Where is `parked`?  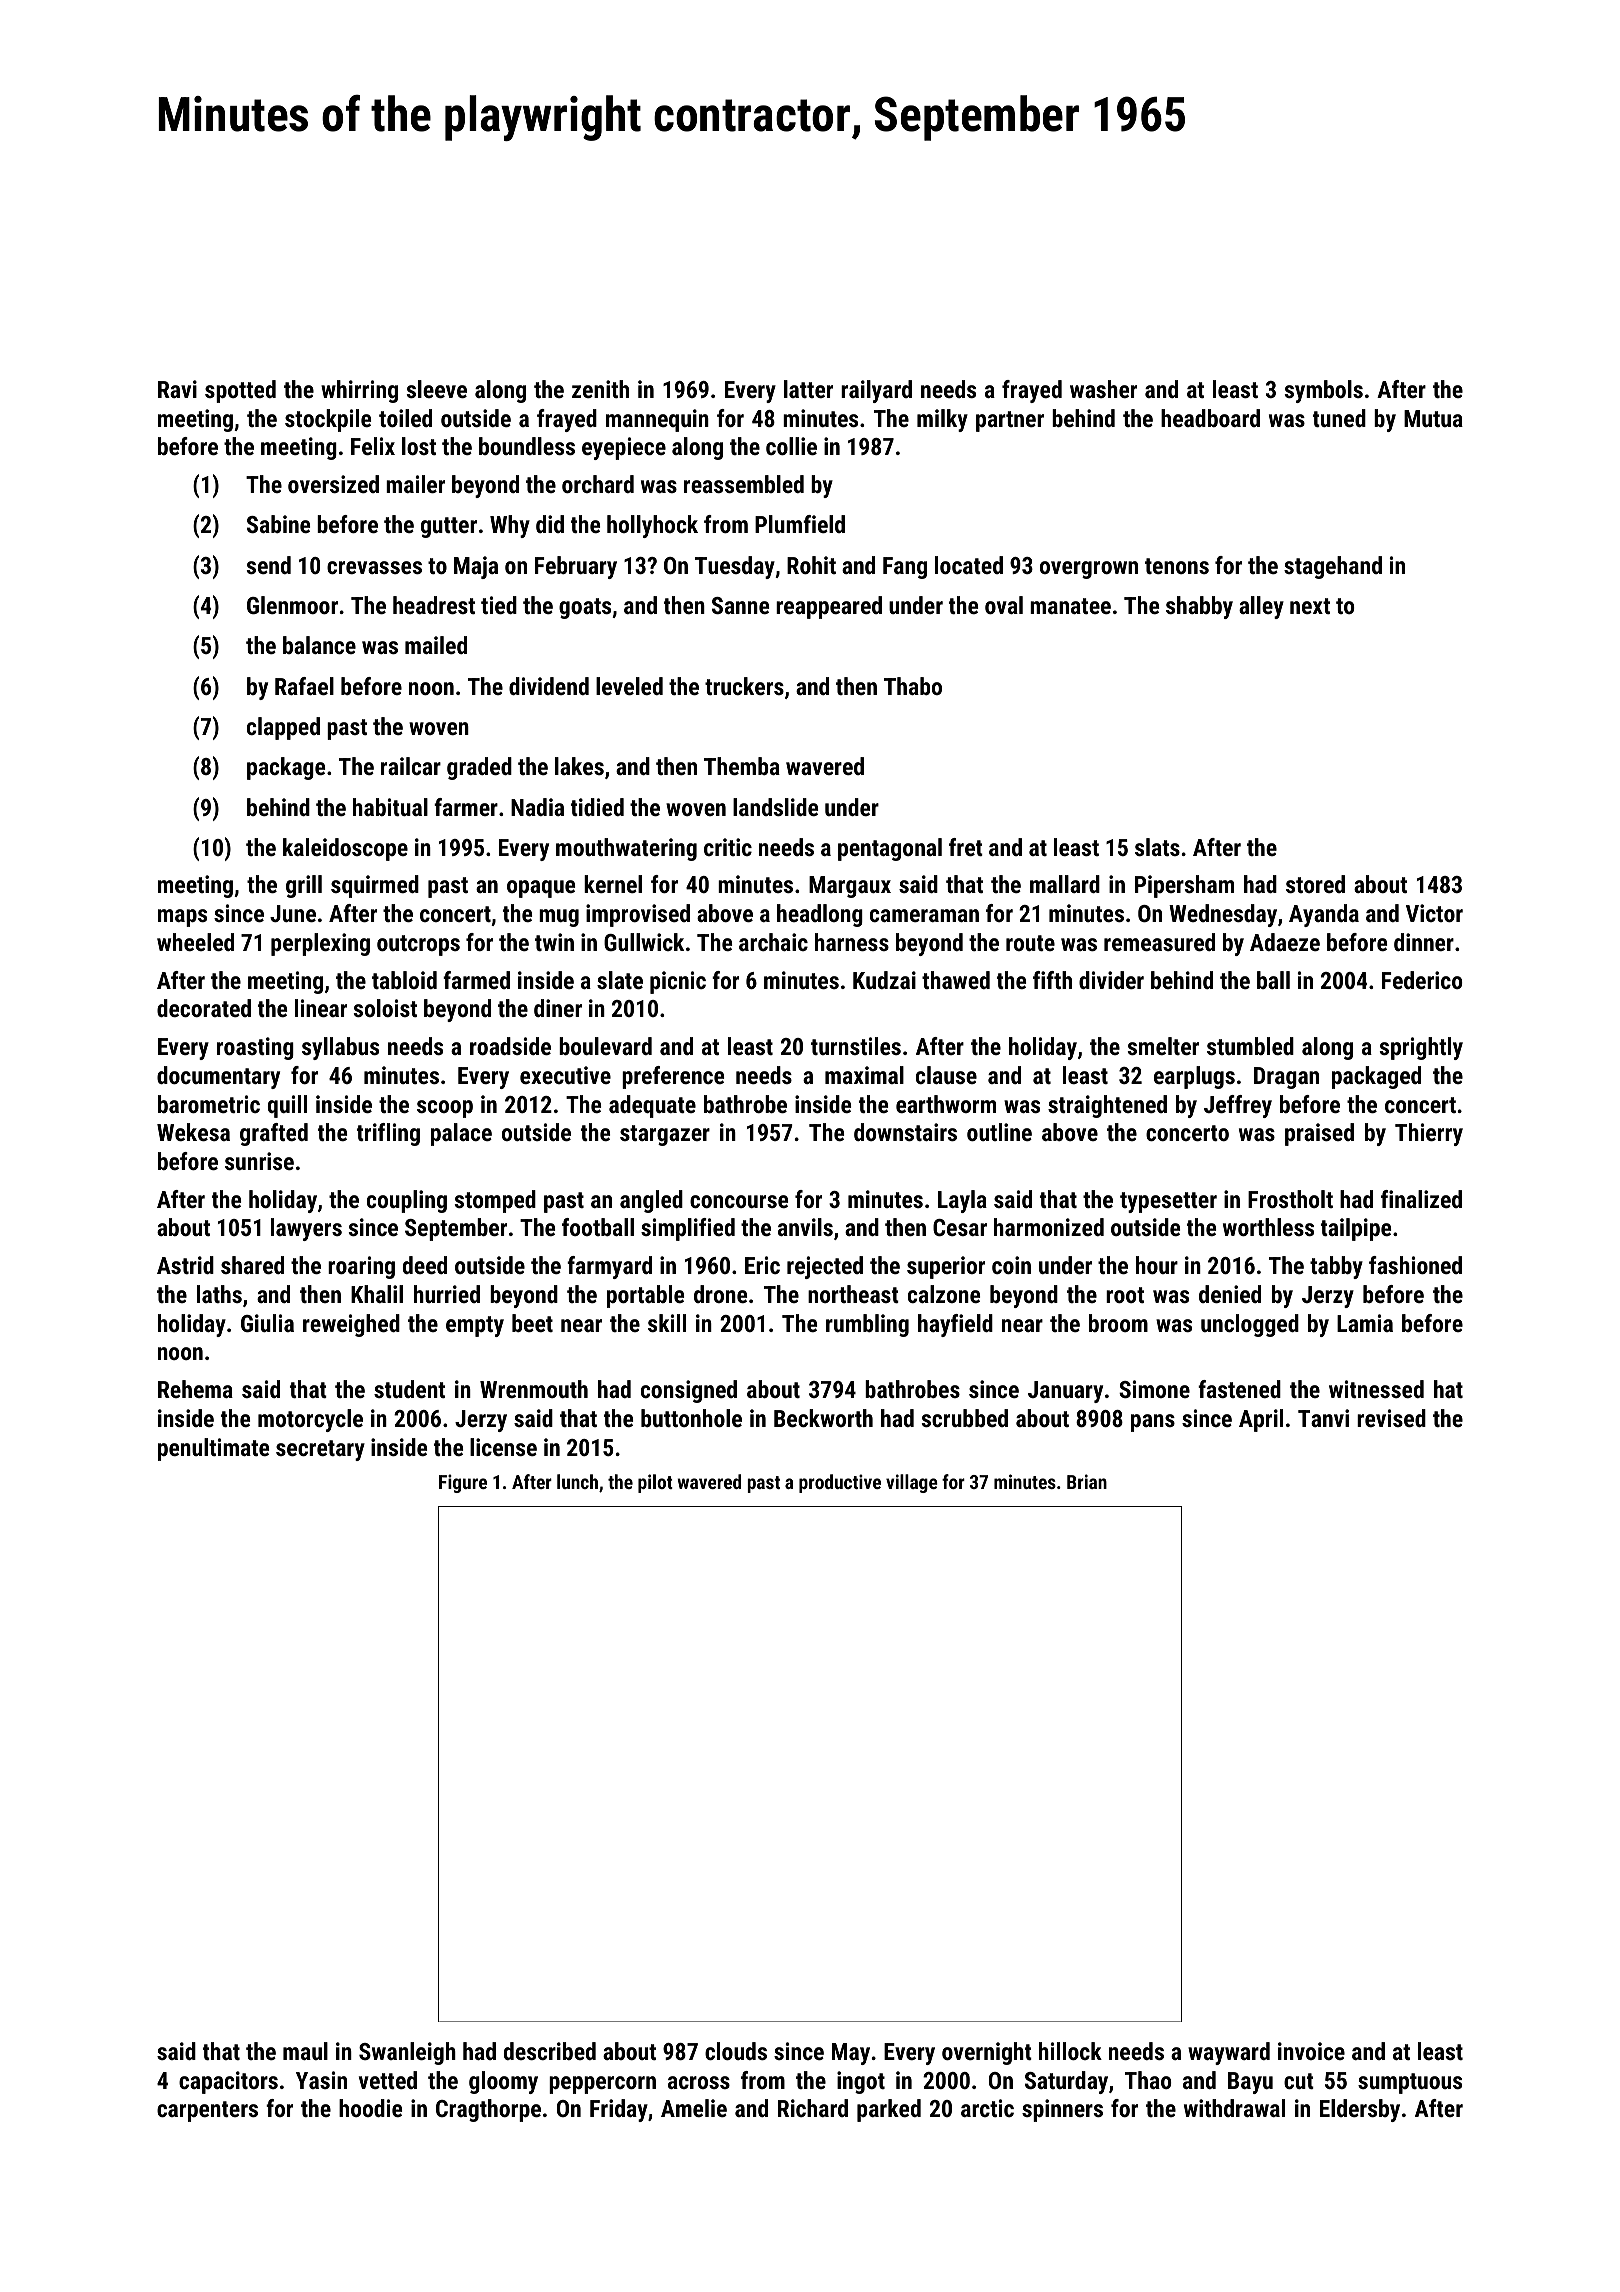 parked is located at coordinates (889, 2110).
